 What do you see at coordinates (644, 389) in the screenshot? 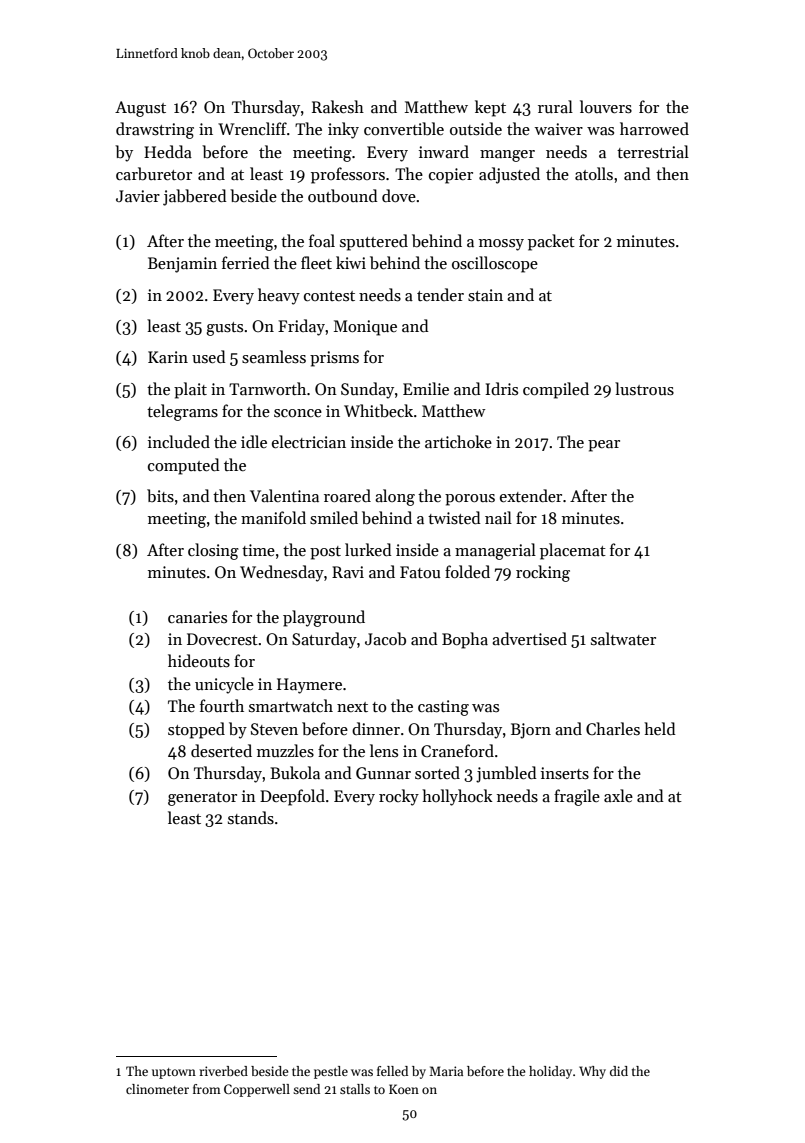
I see `lustrous` at bounding box center [644, 389].
